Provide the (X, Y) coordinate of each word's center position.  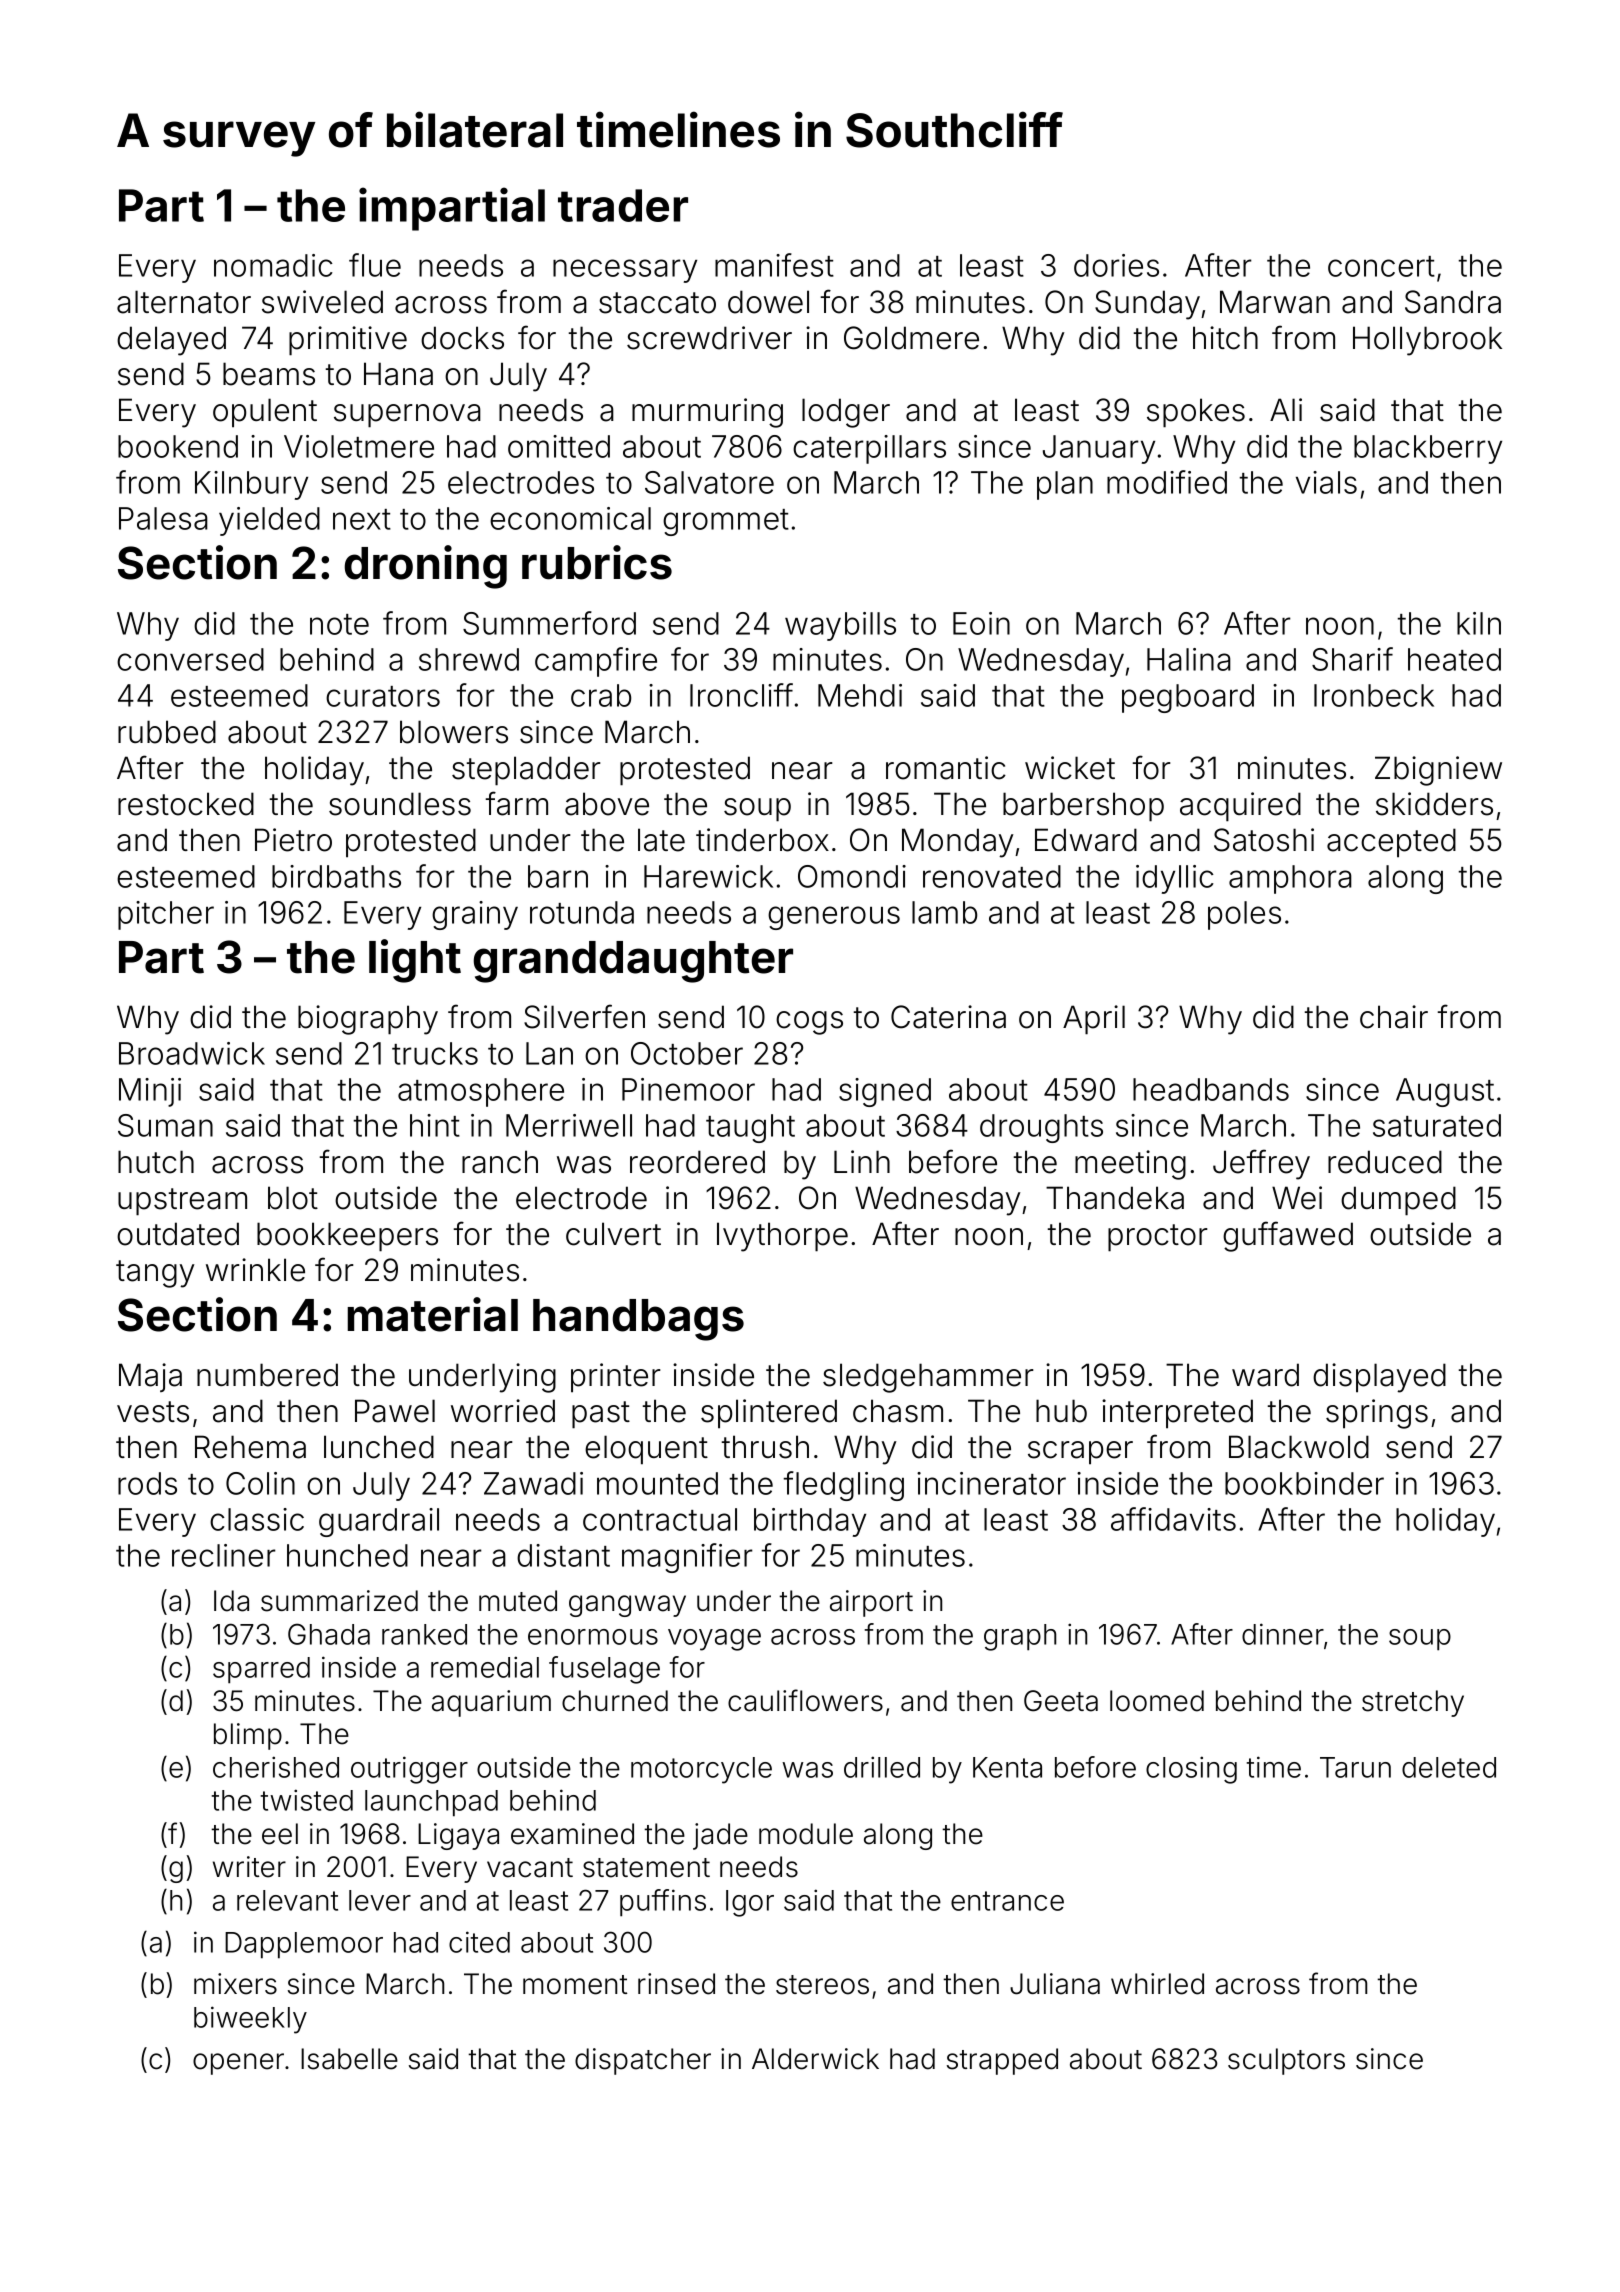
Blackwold (1299, 1447)
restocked (186, 804)
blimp (248, 1736)
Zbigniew (1438, 771)
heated (1454, 659)
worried (503, 1411)
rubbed (167, 732)
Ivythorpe (782, 1237)
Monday (958, 843)
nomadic (273, 265)
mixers (235, 1984)
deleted (1449, 1767)
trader (623, 205)
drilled (882, 1767)
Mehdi (860, 695)
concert (1381, 266)
